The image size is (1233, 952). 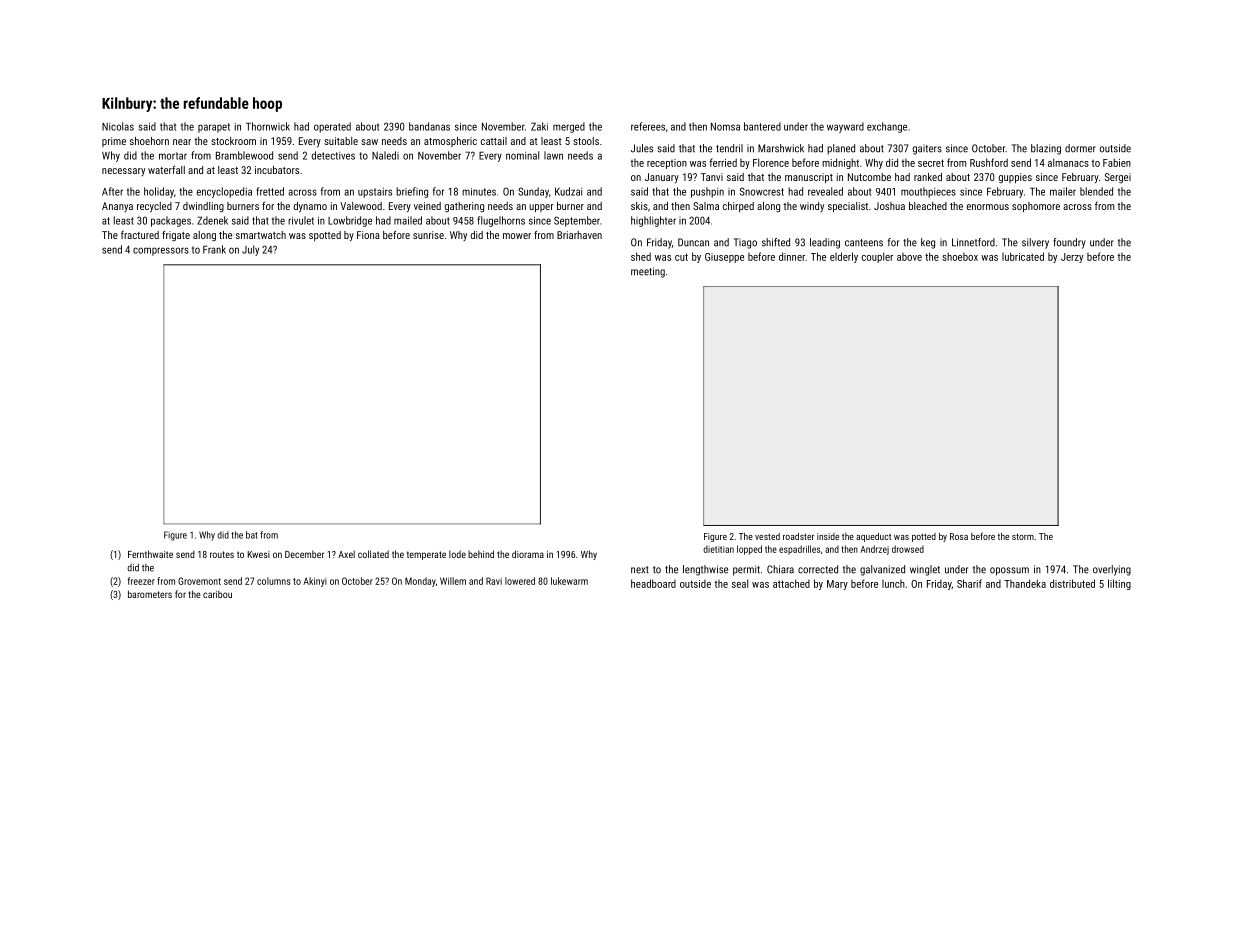 I want to click on Thornwick, so click(x=268, y=126).
